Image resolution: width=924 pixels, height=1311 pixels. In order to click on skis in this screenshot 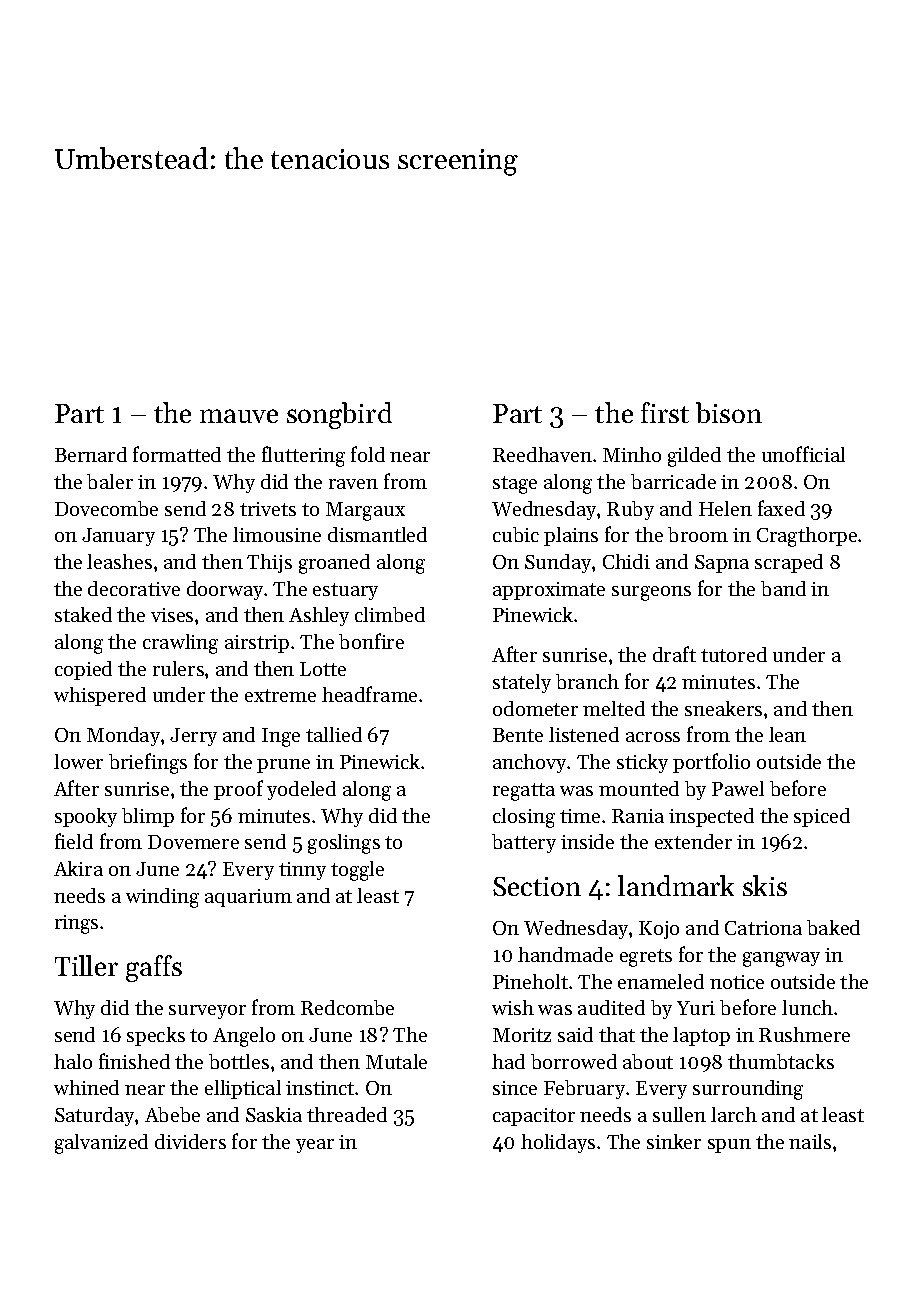, I will do `click(765, 885)`.
